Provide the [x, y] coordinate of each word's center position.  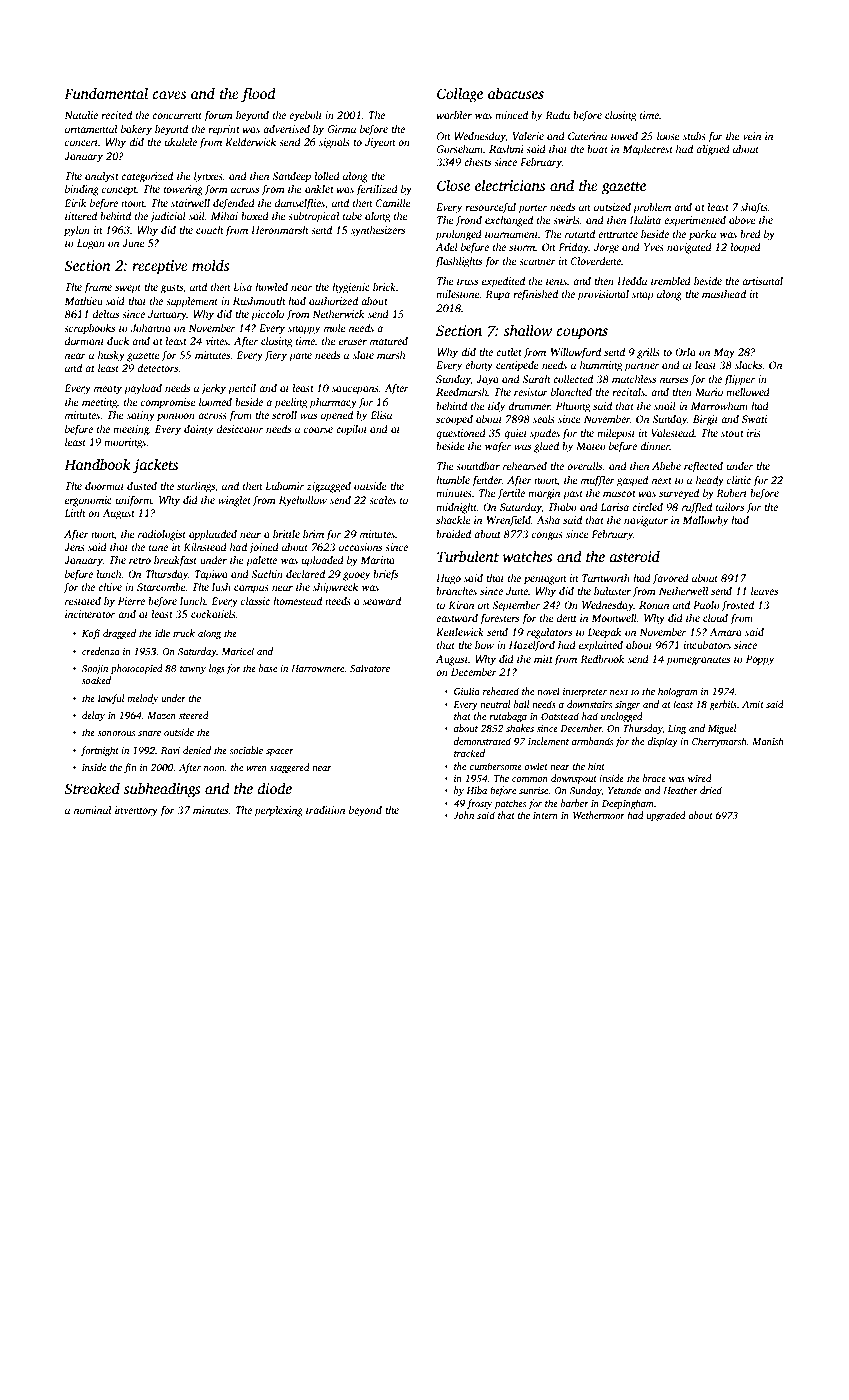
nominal [92, 810]
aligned [713, 150]
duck [118, 341]
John [463, 815]
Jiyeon [380, 143]
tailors [730, 507]
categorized [147, 177]
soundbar [478, 466]
